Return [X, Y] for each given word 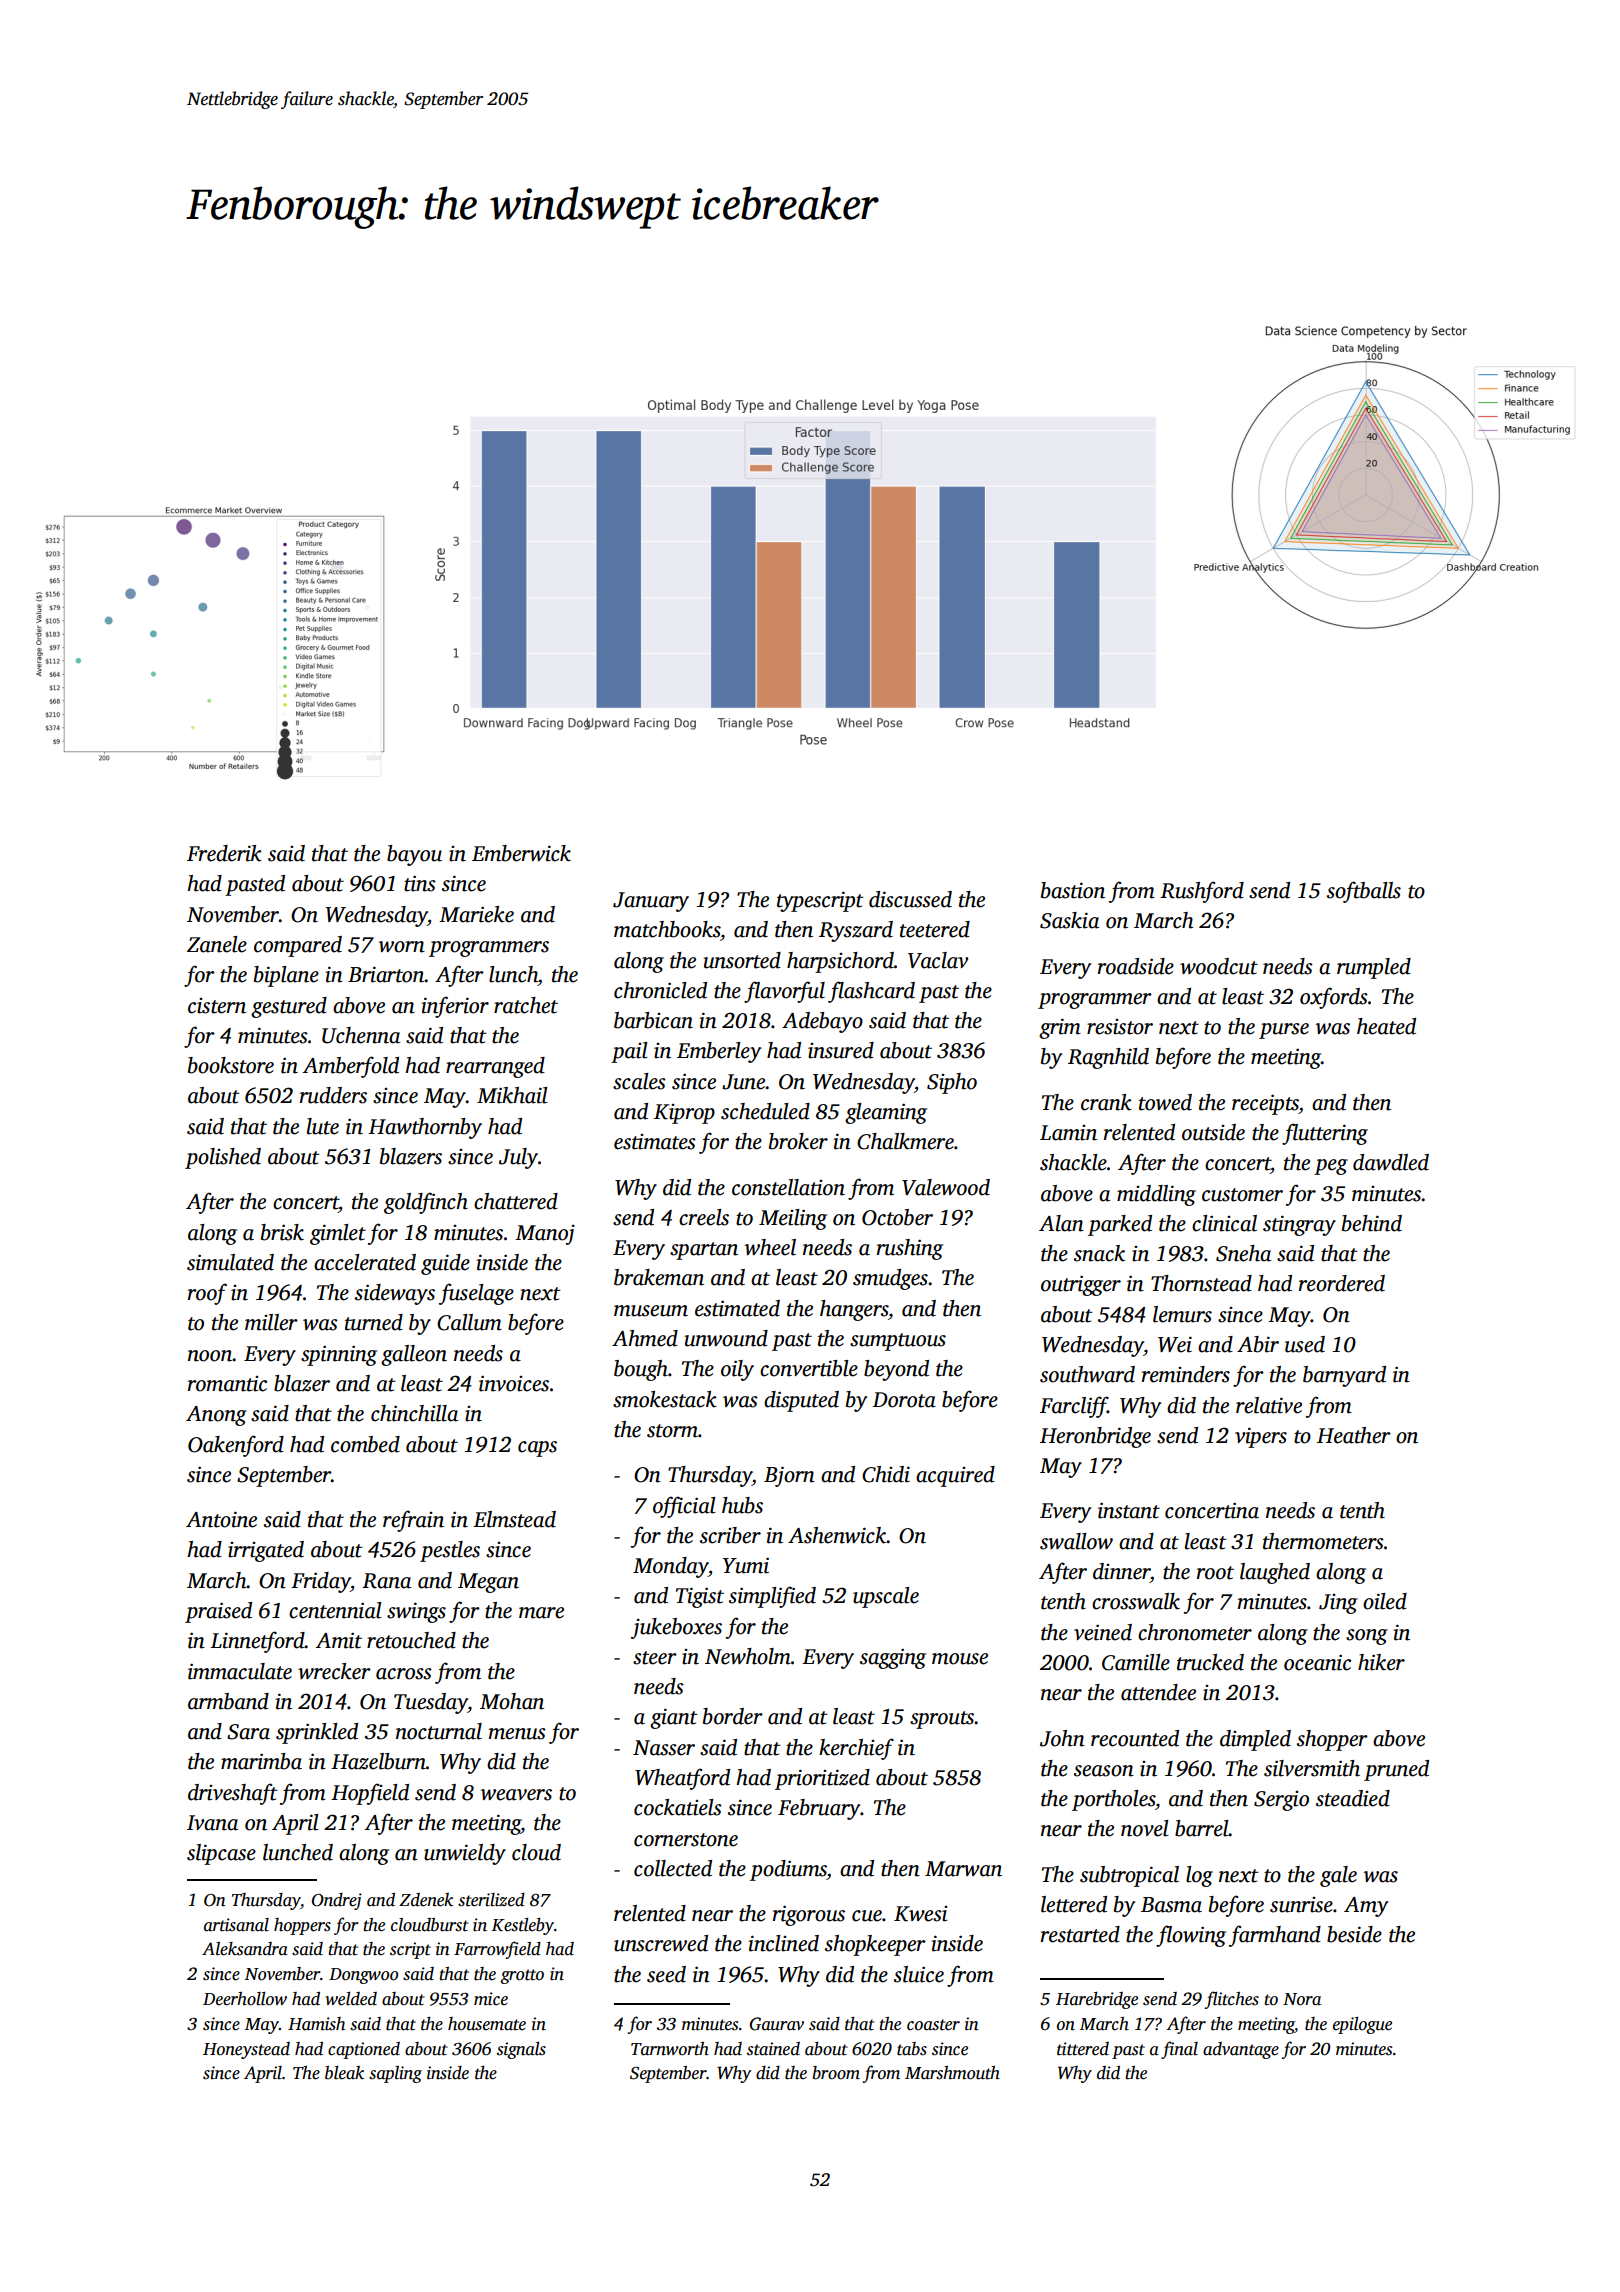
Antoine [221, 1519]
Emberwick [521, 853]
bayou [414, 855]
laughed [1275, 1573]
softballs [1364, 892]
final [1179, 2050]
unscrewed [661, 1943]
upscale [886, 1597]
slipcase [221, 1854]
